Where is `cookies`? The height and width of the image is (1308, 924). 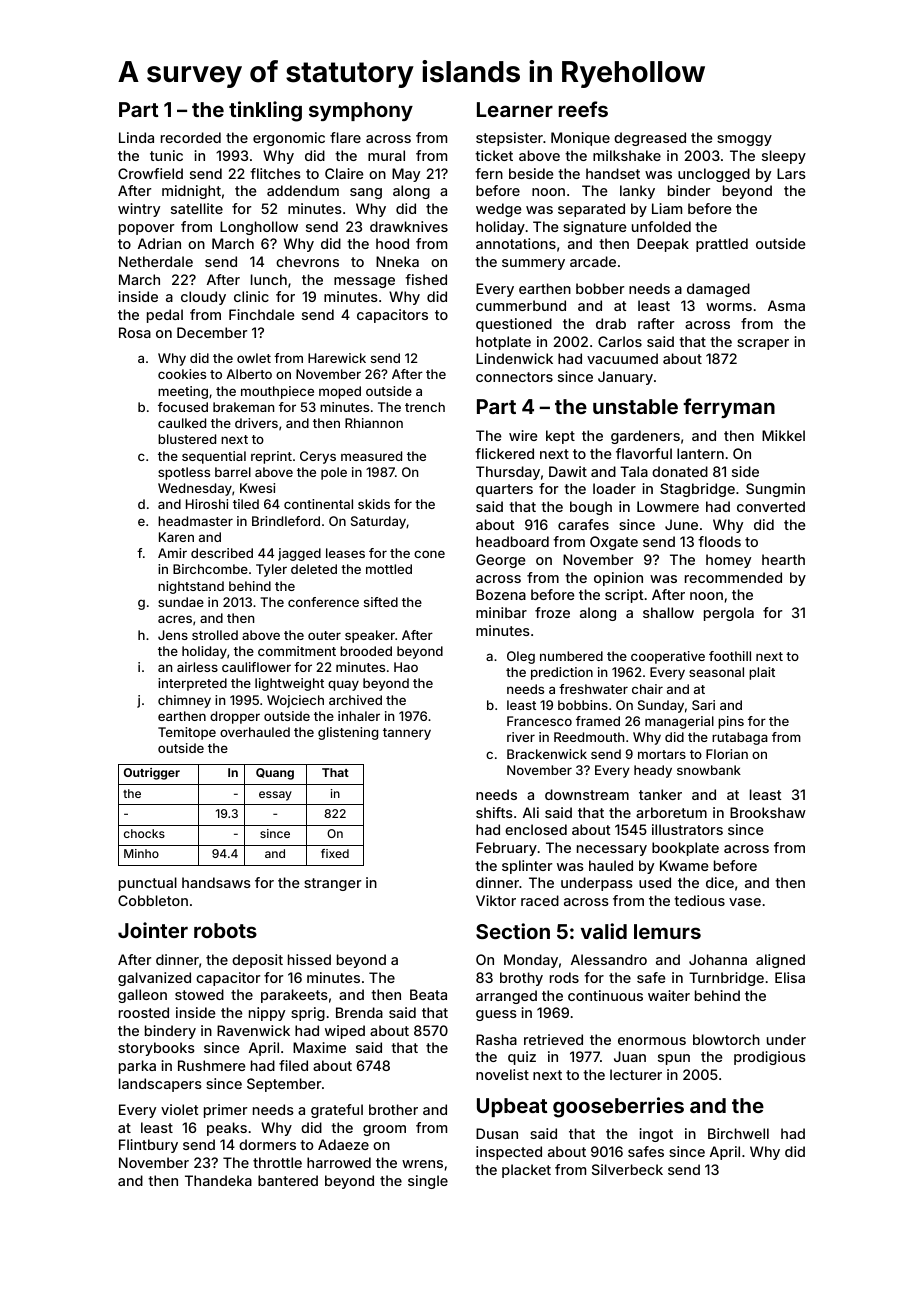
cookies is located at coordinates (182, 374).
